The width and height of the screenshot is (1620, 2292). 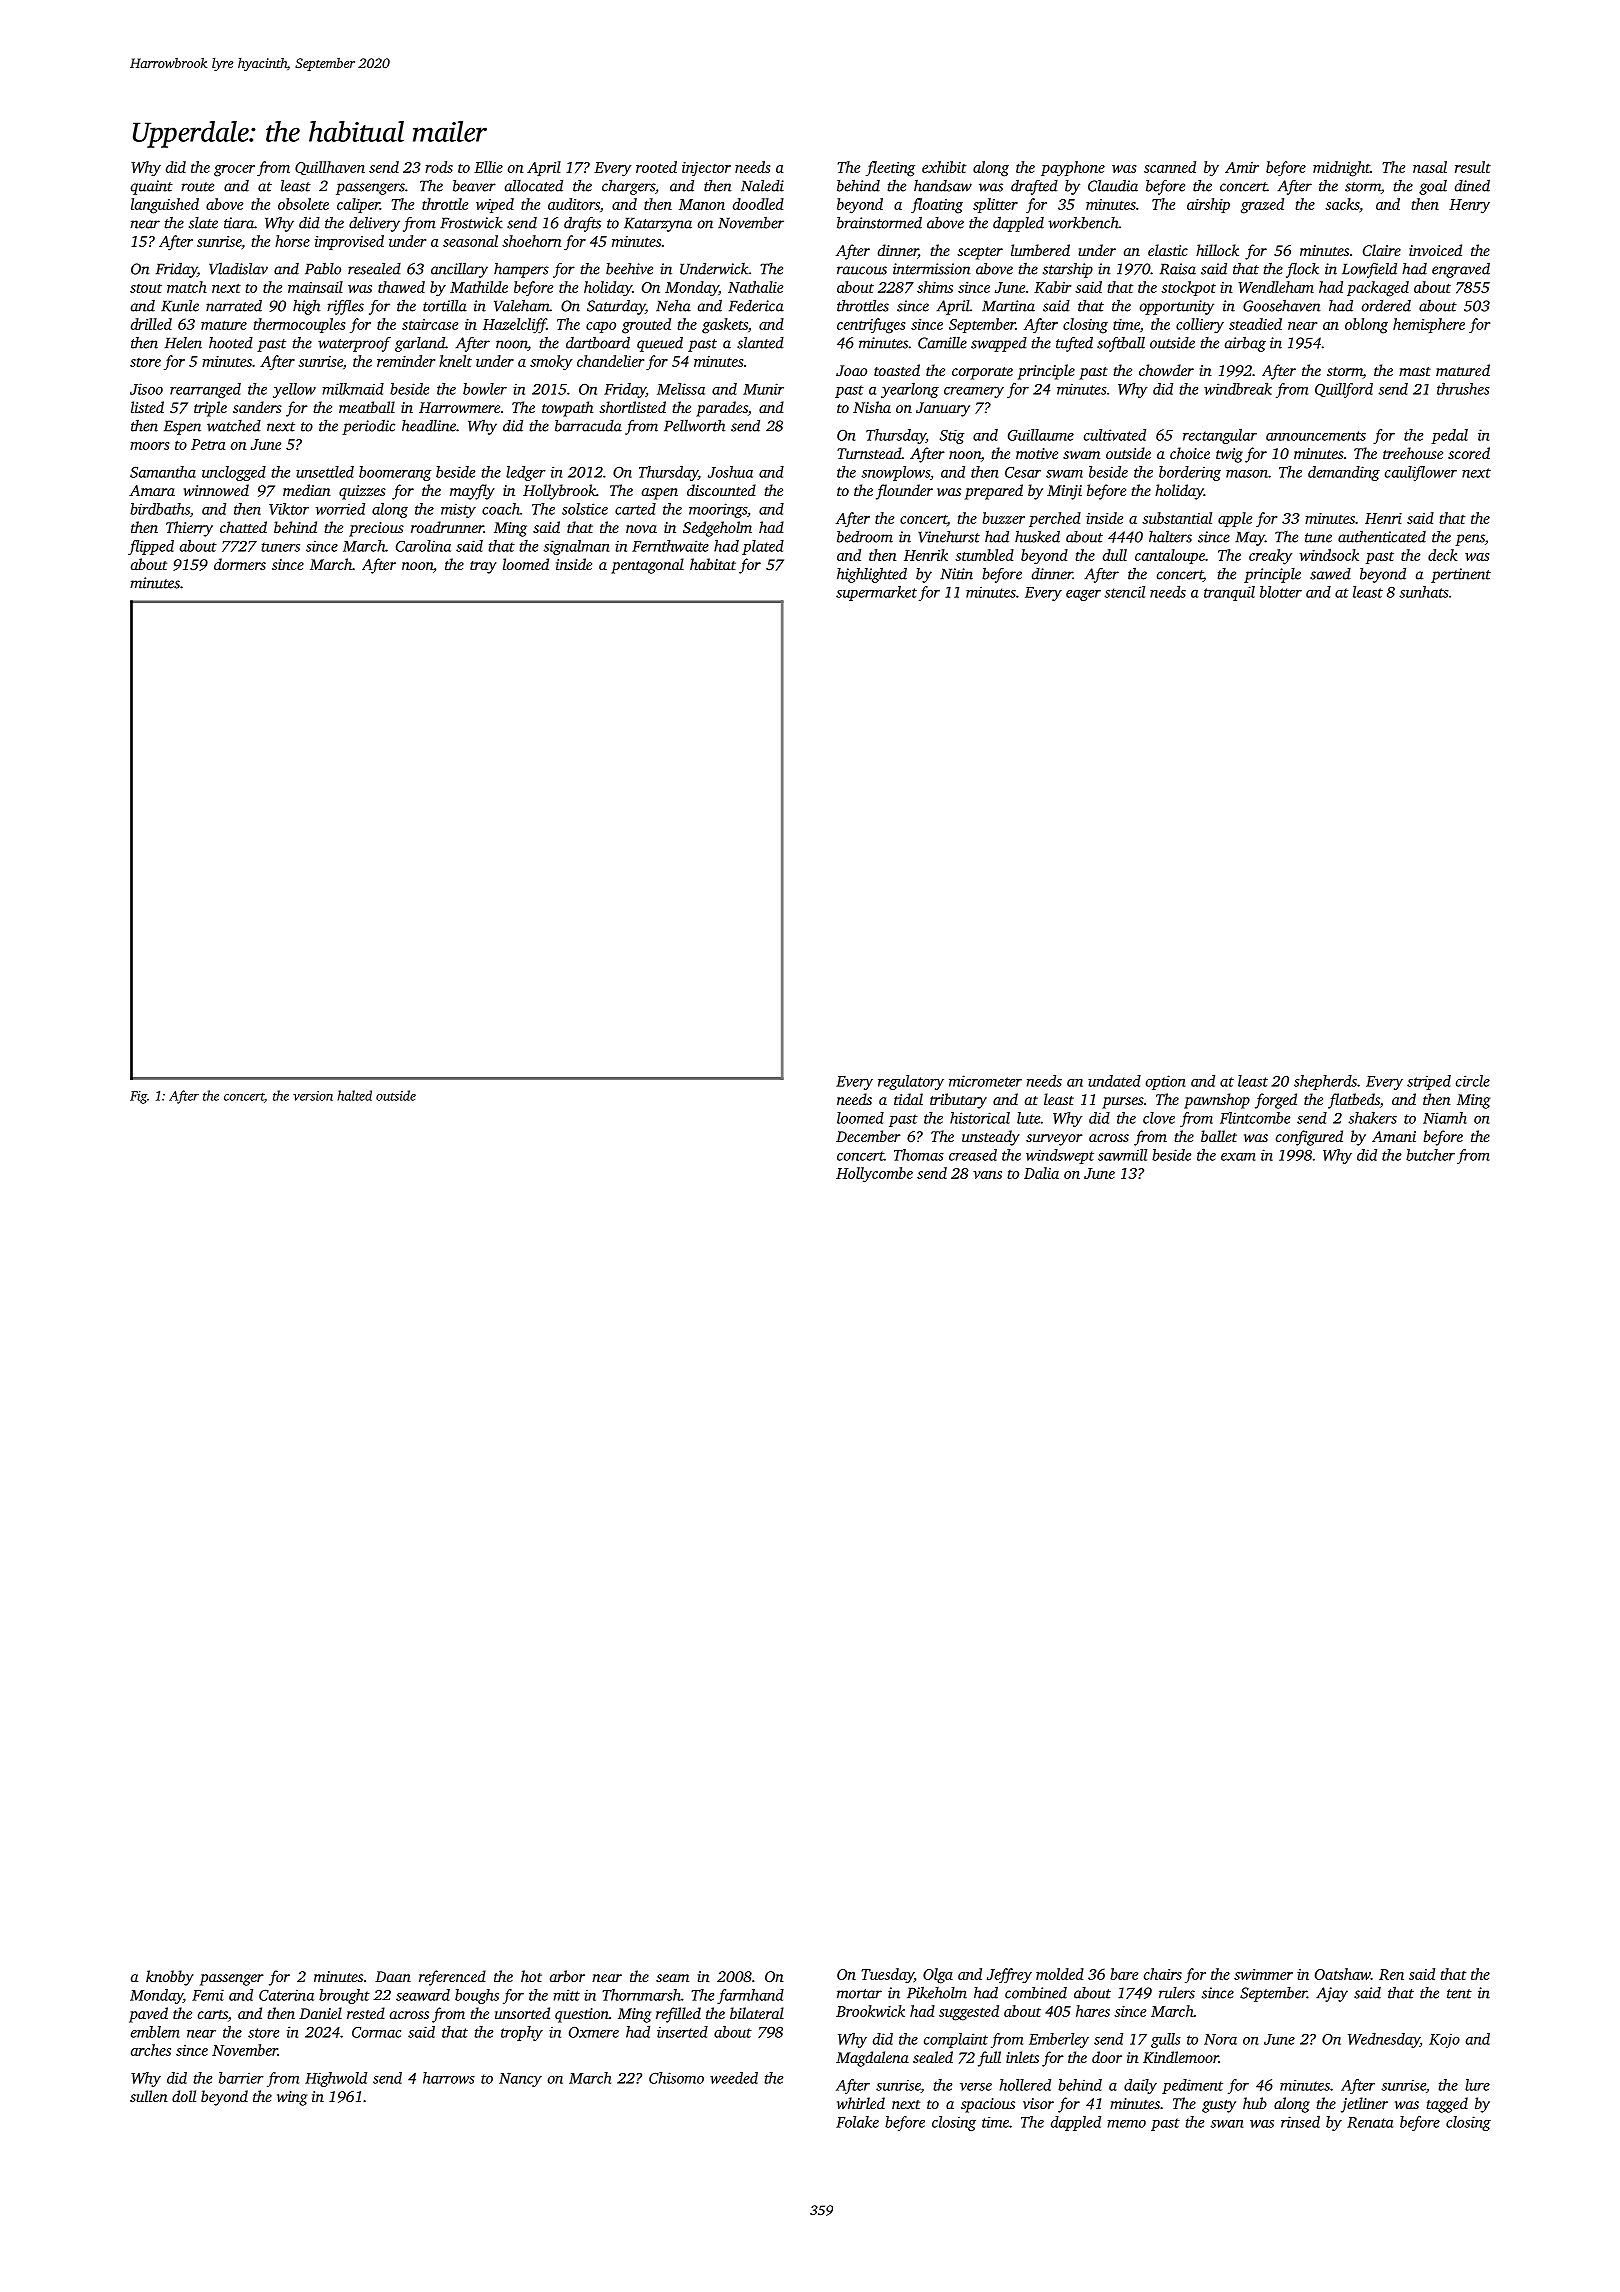 I want to click on Hollycombe, so click(x=874, y=1175).
